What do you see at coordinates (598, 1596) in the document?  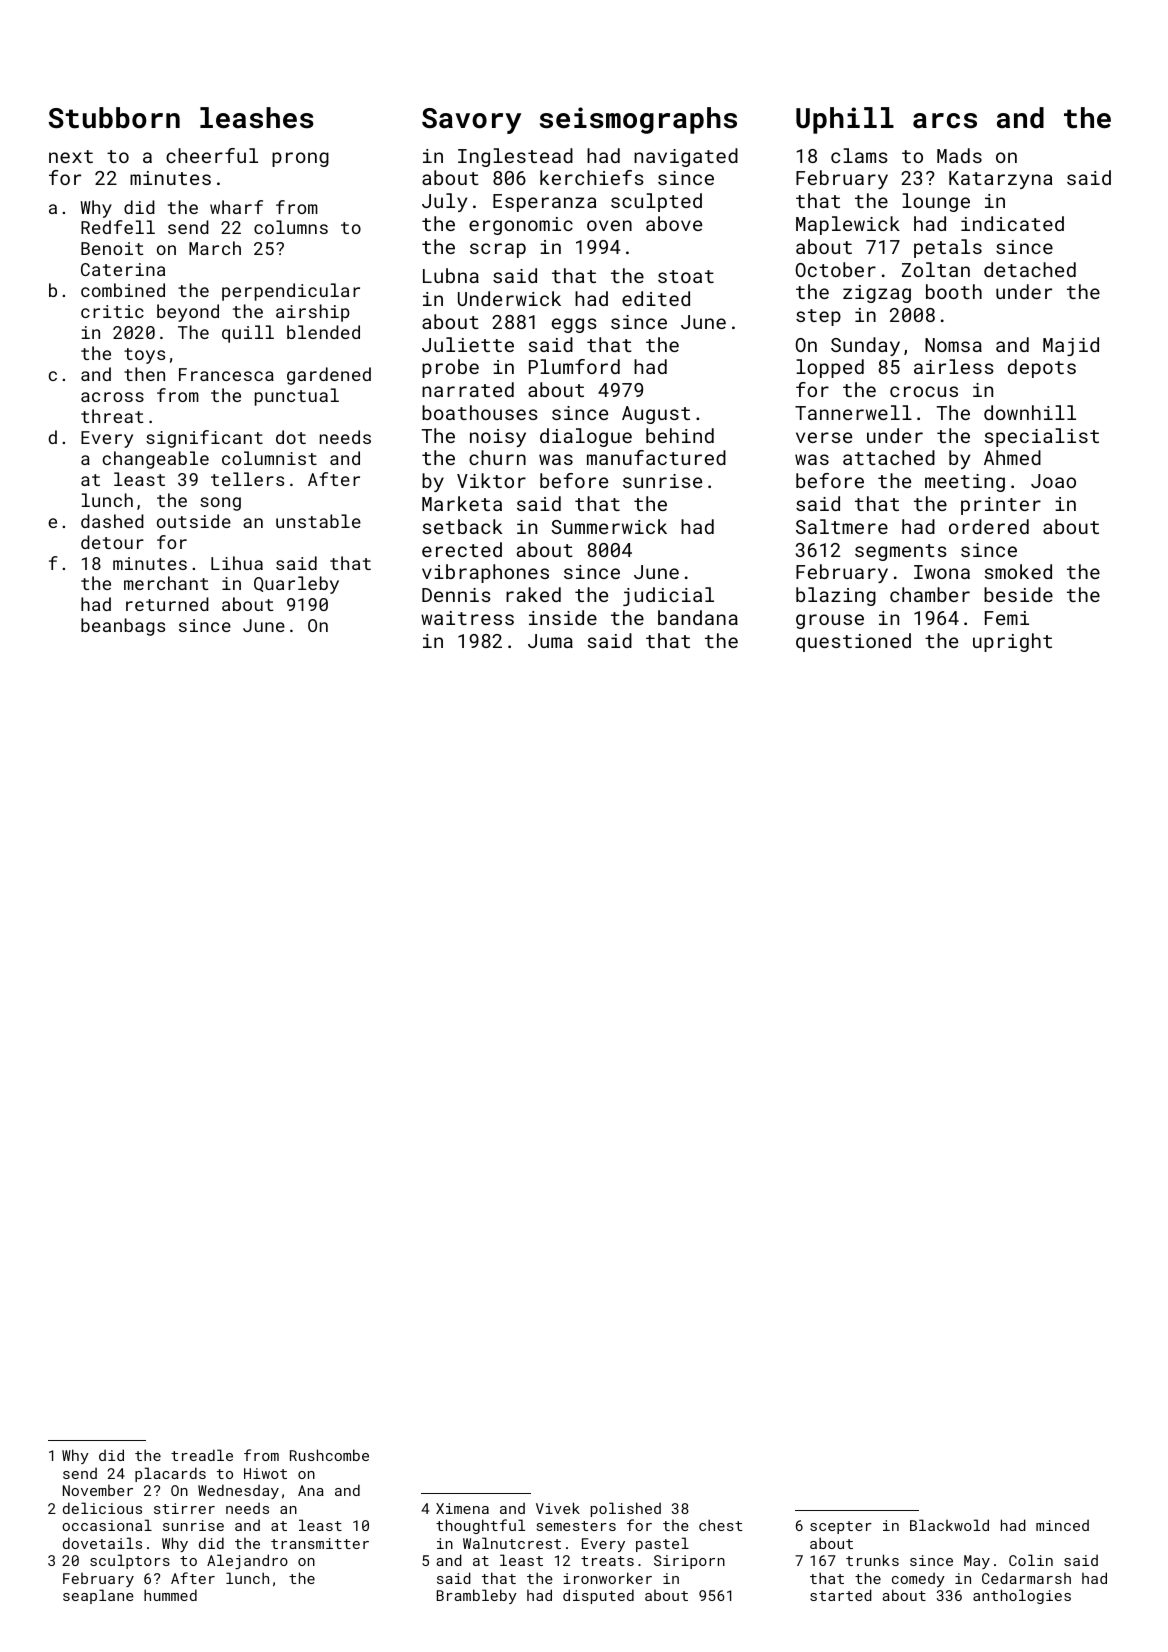 I see `disputed` at bounding box center [598, 1596].
